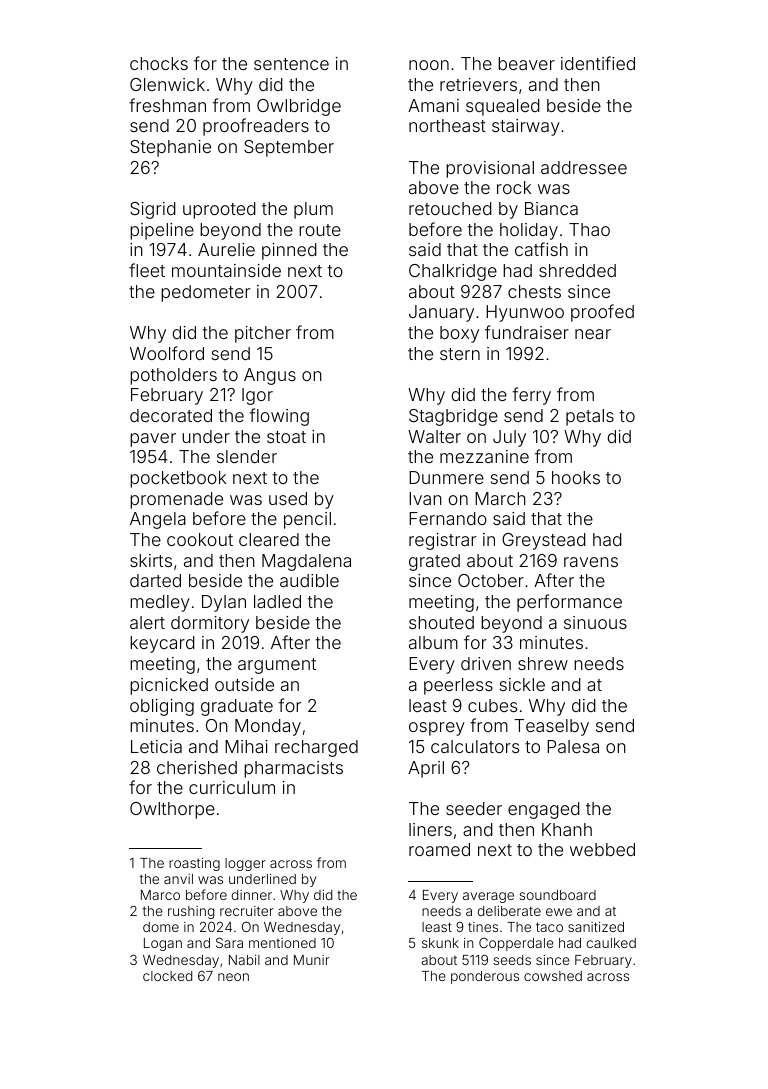 The image size is (768, 1089). What do you see at coordinates (595, 622) in the image?
I see `sinuous` at bounding box center [595, 622].
